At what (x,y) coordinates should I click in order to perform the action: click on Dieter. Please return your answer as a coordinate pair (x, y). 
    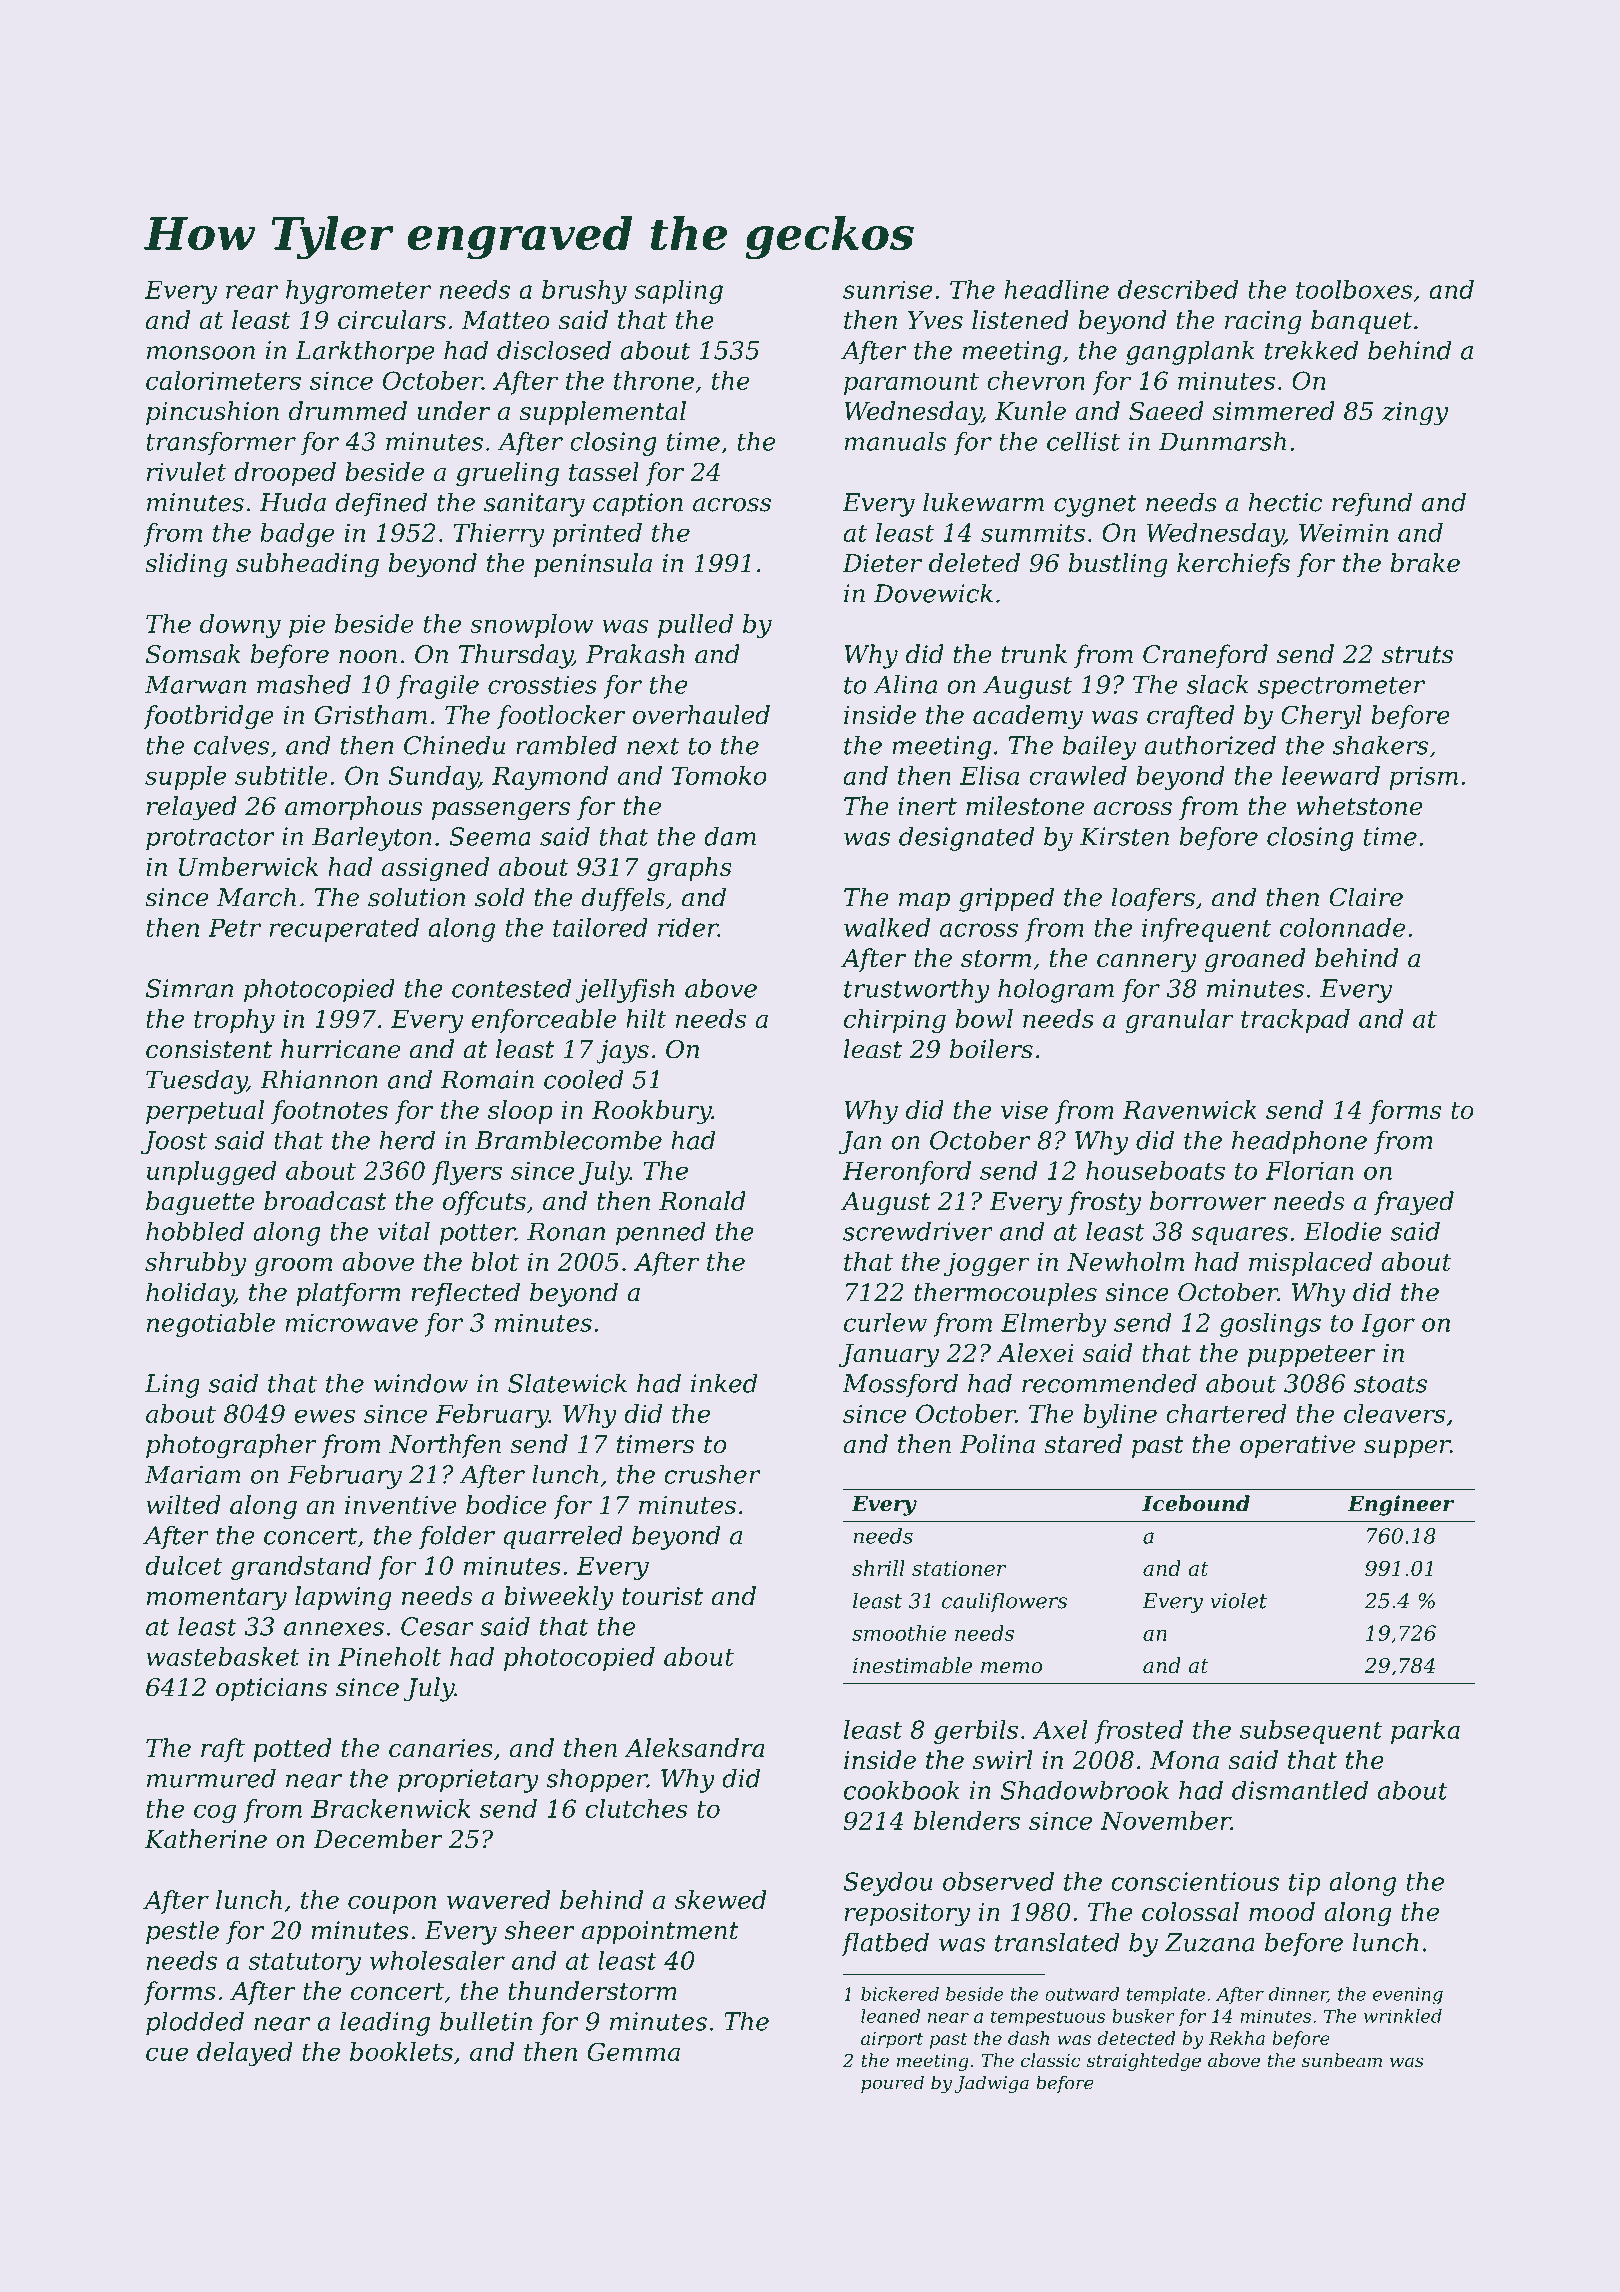
    Looking at the image, I should click on (882, 563).
